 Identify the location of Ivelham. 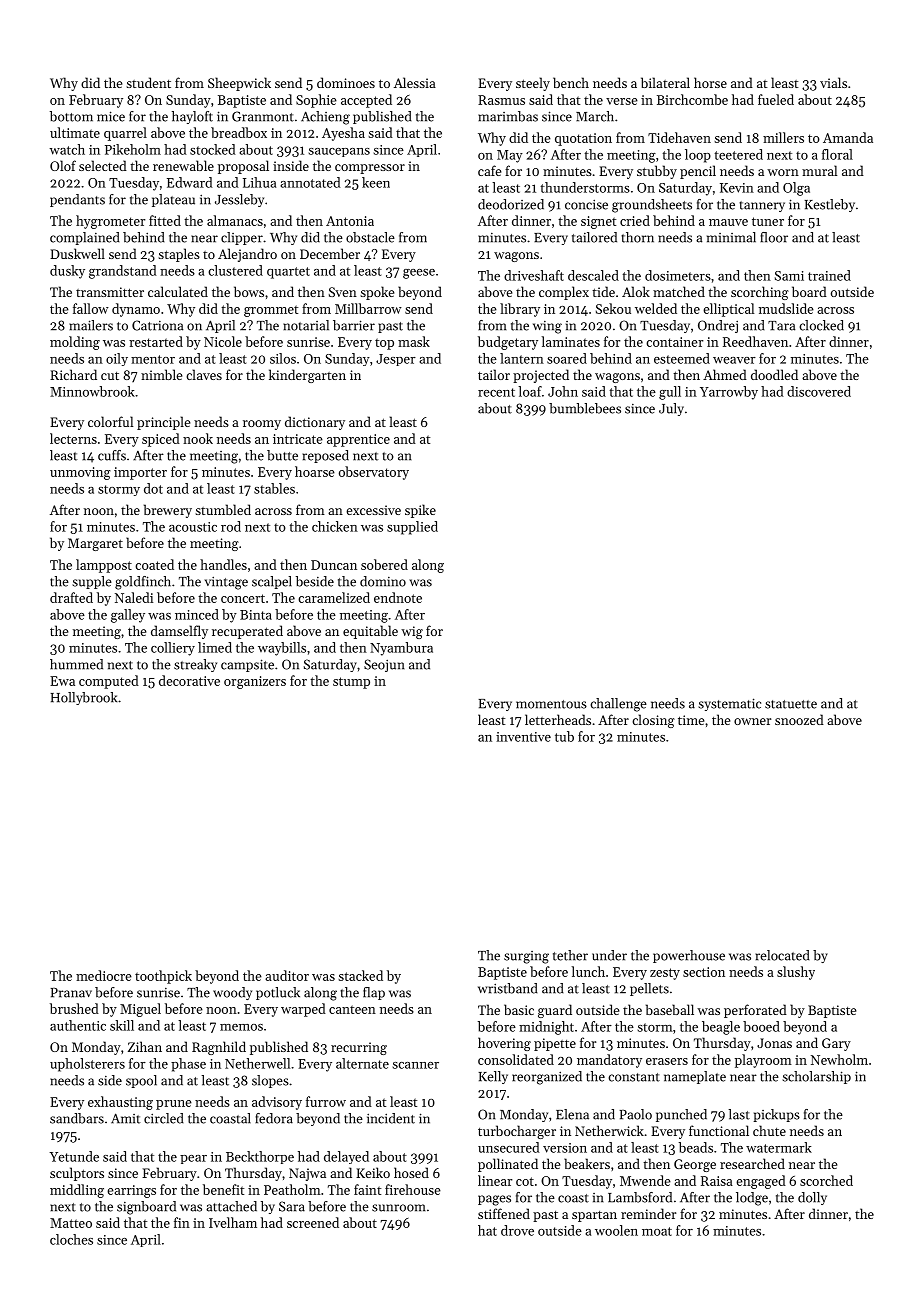
(233, 1222).
